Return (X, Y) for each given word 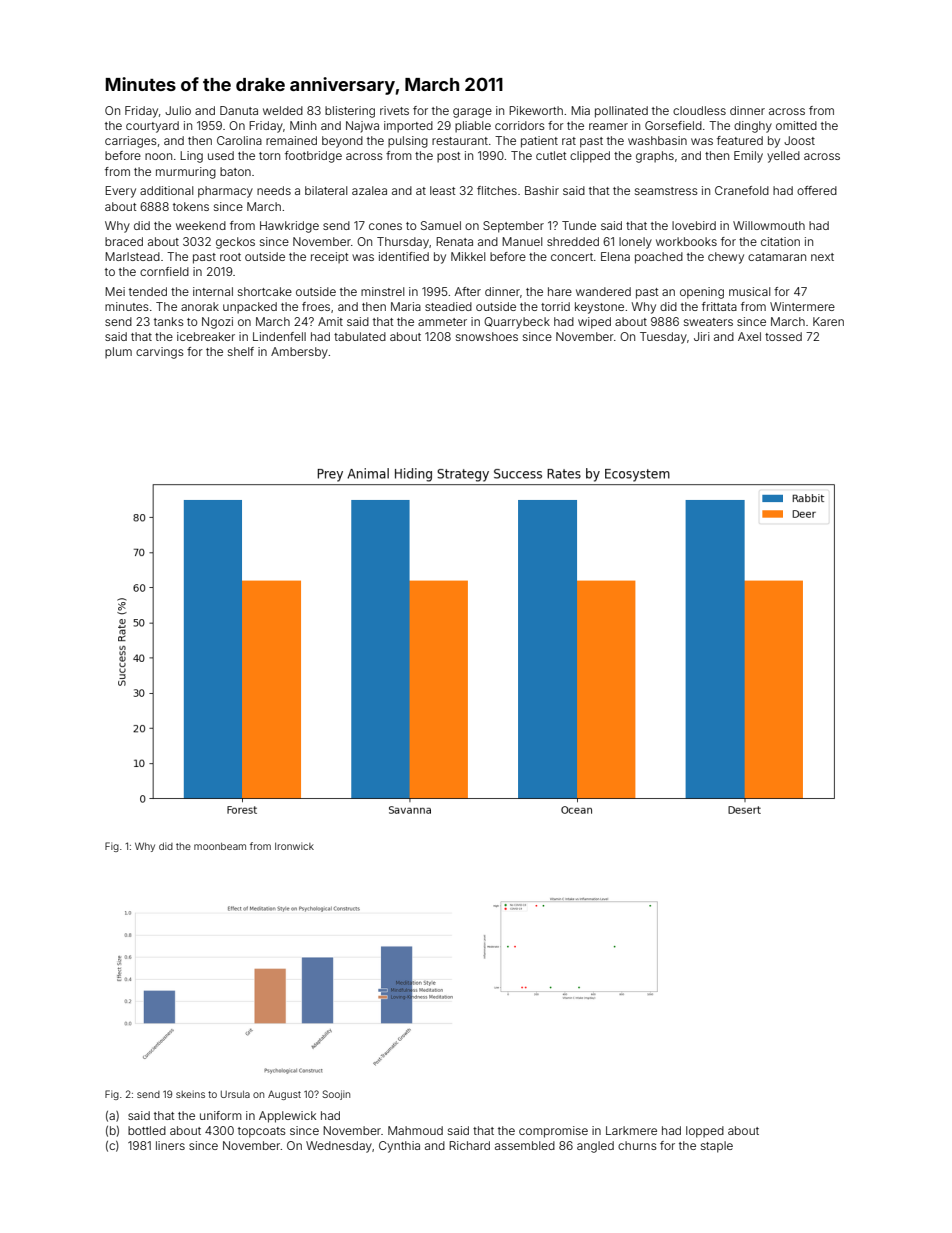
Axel (749, 336)
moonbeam (220, 846)
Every (120, 192)
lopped (705, 1132)
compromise (553, 1132)
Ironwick (294, 846)
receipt (329, 258)
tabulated (360, 336)
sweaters (708, 322)
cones (385, 226)
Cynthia (399, 1147)
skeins (190, 1094)
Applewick (287, 1117)
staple (717, 1147)
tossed (783, 336)
